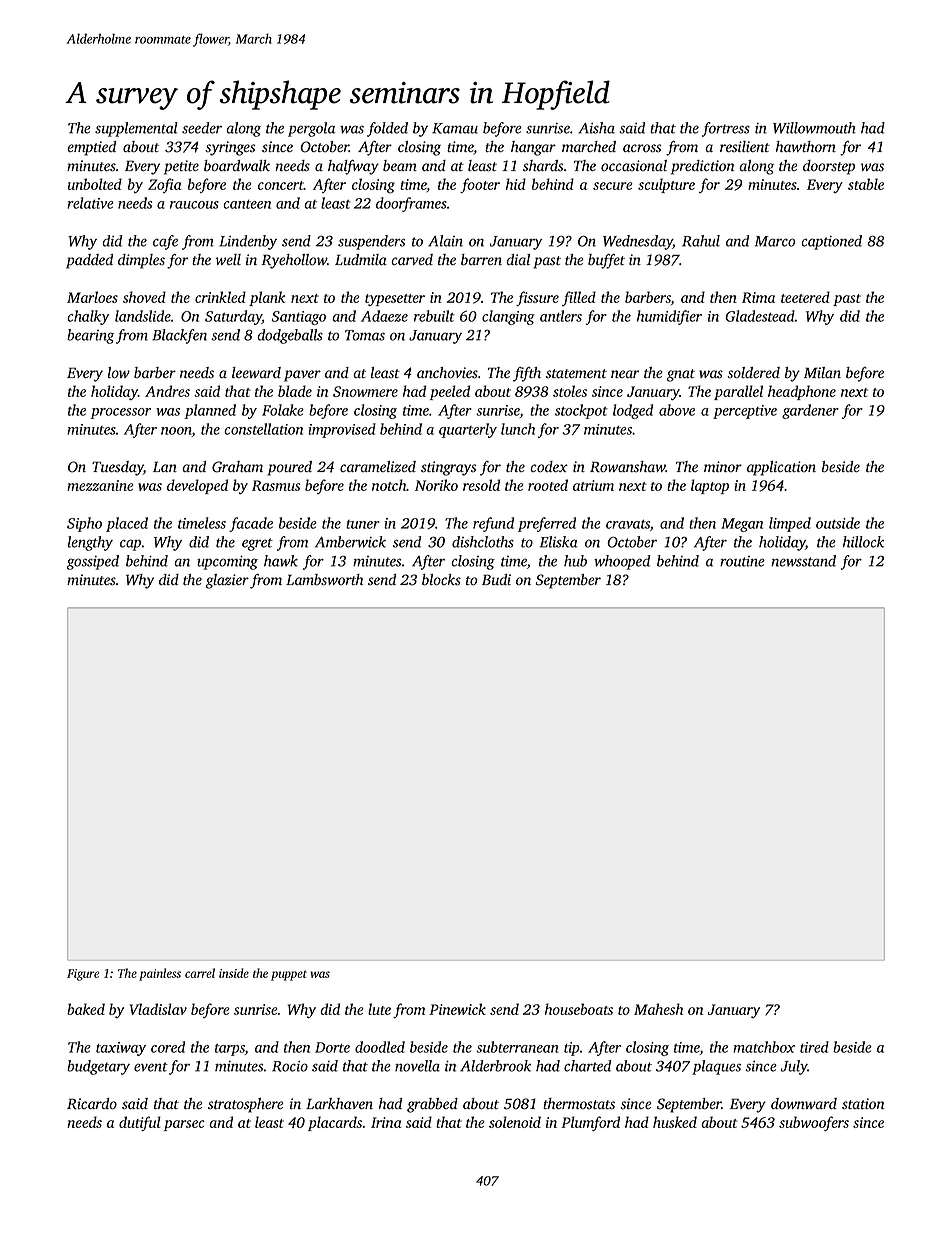  What do you see at coordinates (803, 561) in the document?
I see `newsstand` at bounding box center [803, 561].
